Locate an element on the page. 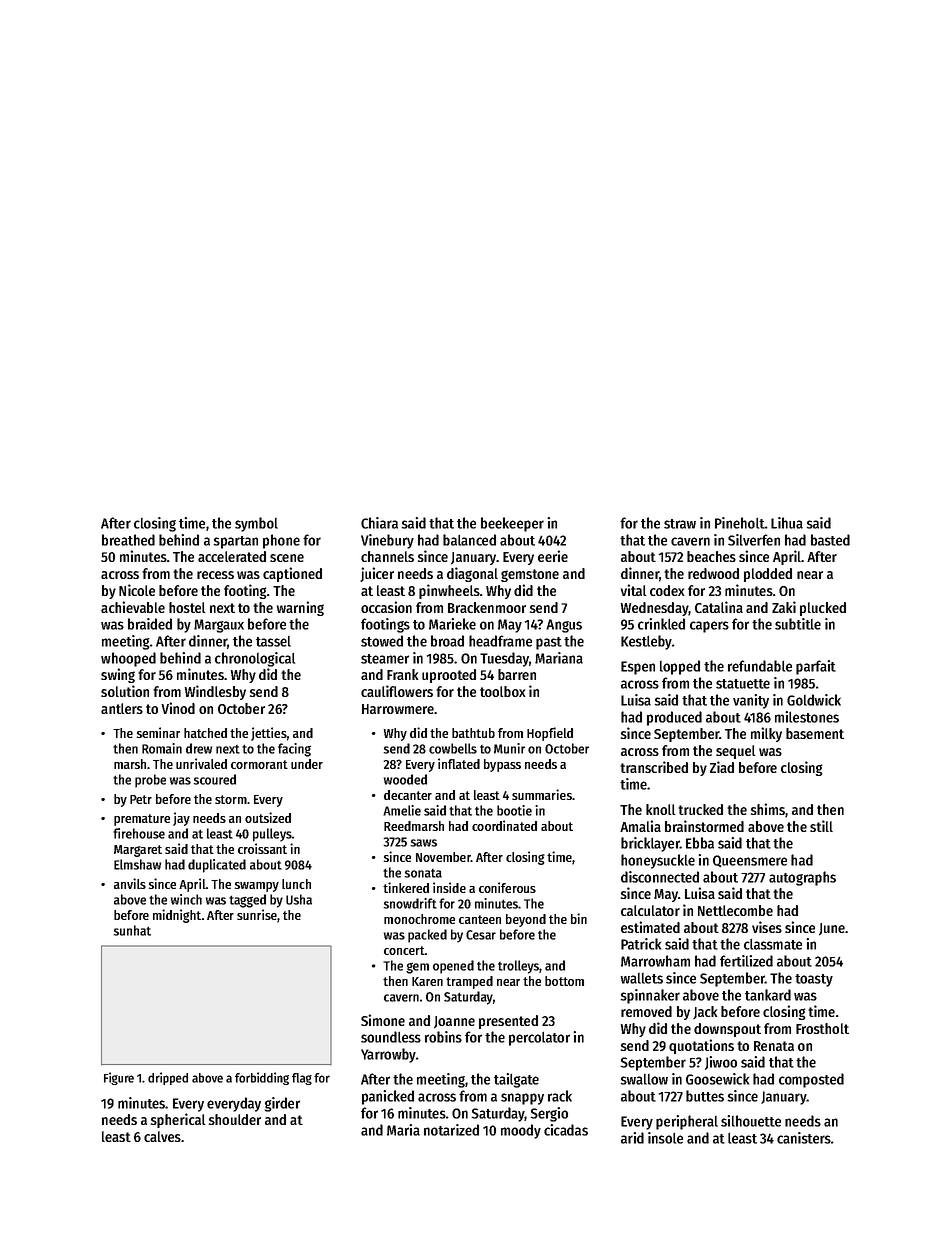 This image has height=1233, width=952. sunhat is located at coordinates (132, 930).
